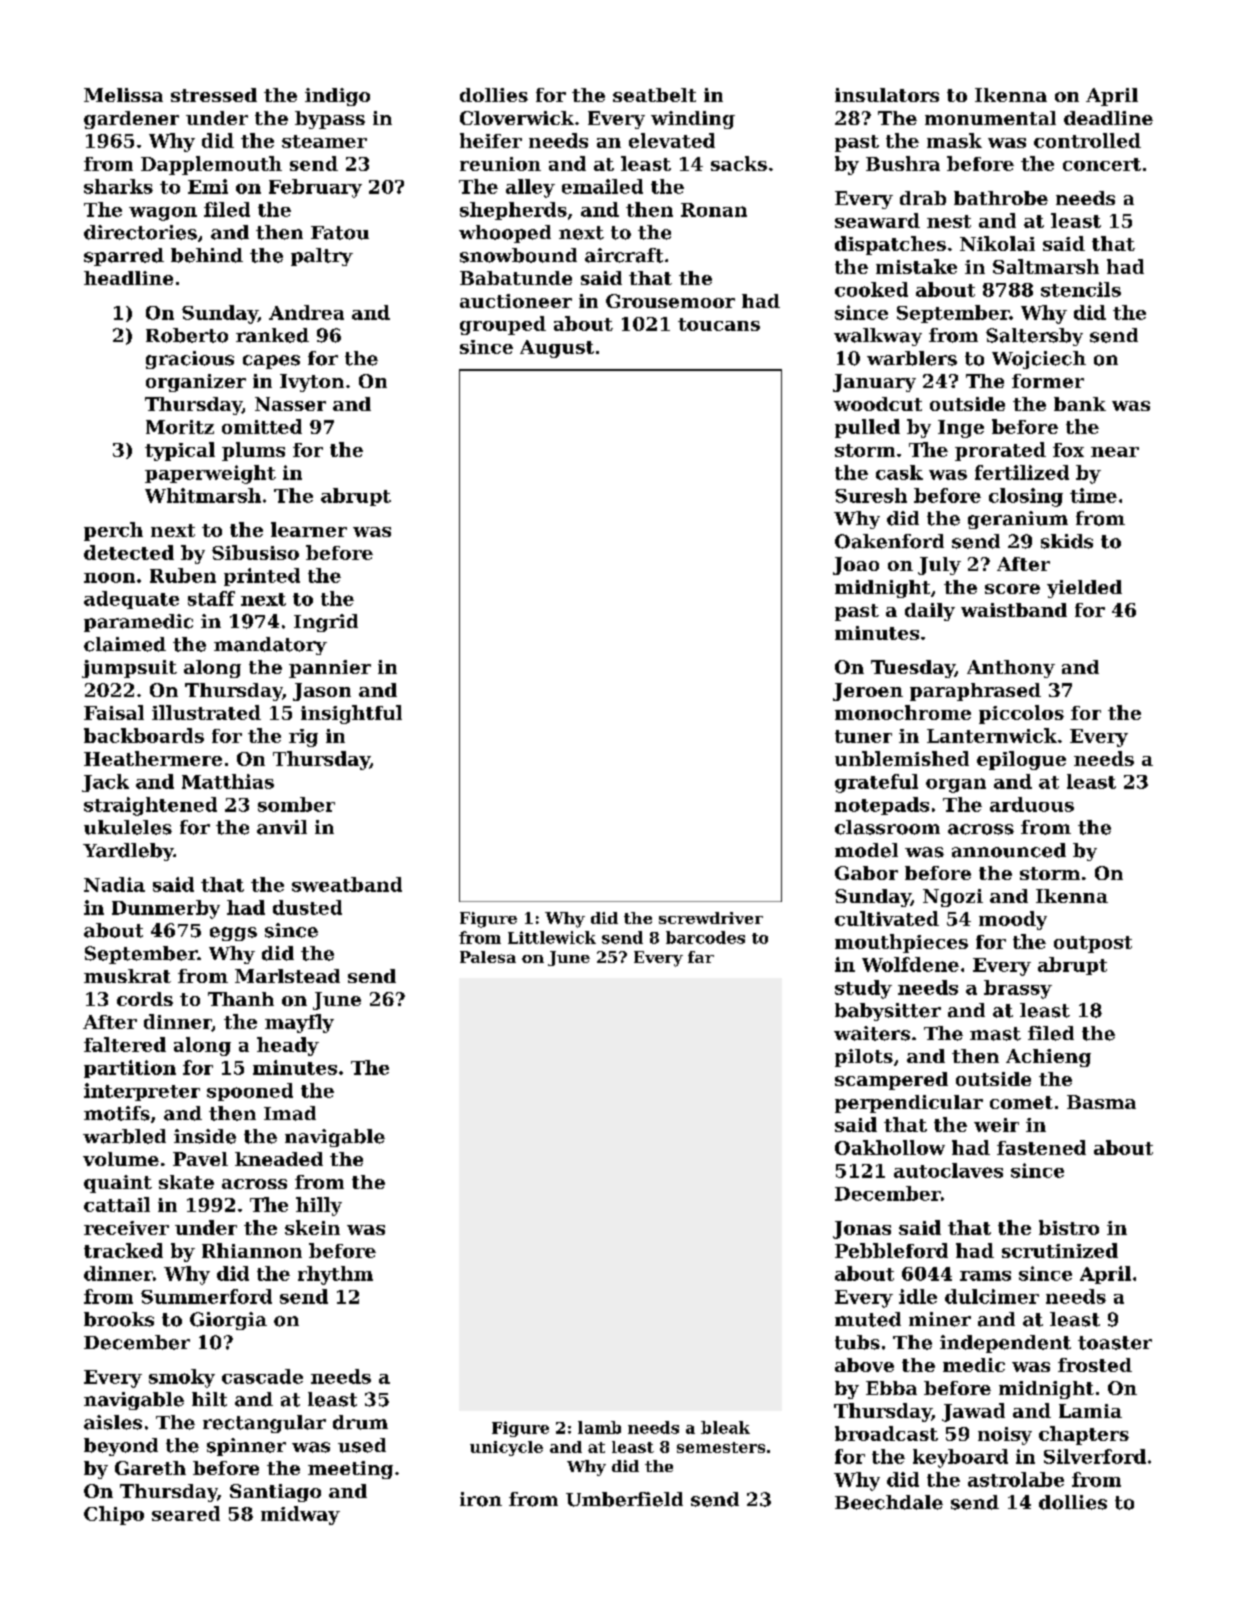 The width and height of the screenshot is (1241, 1606). I want to click on Oakhollow, so click(890, 1147).
